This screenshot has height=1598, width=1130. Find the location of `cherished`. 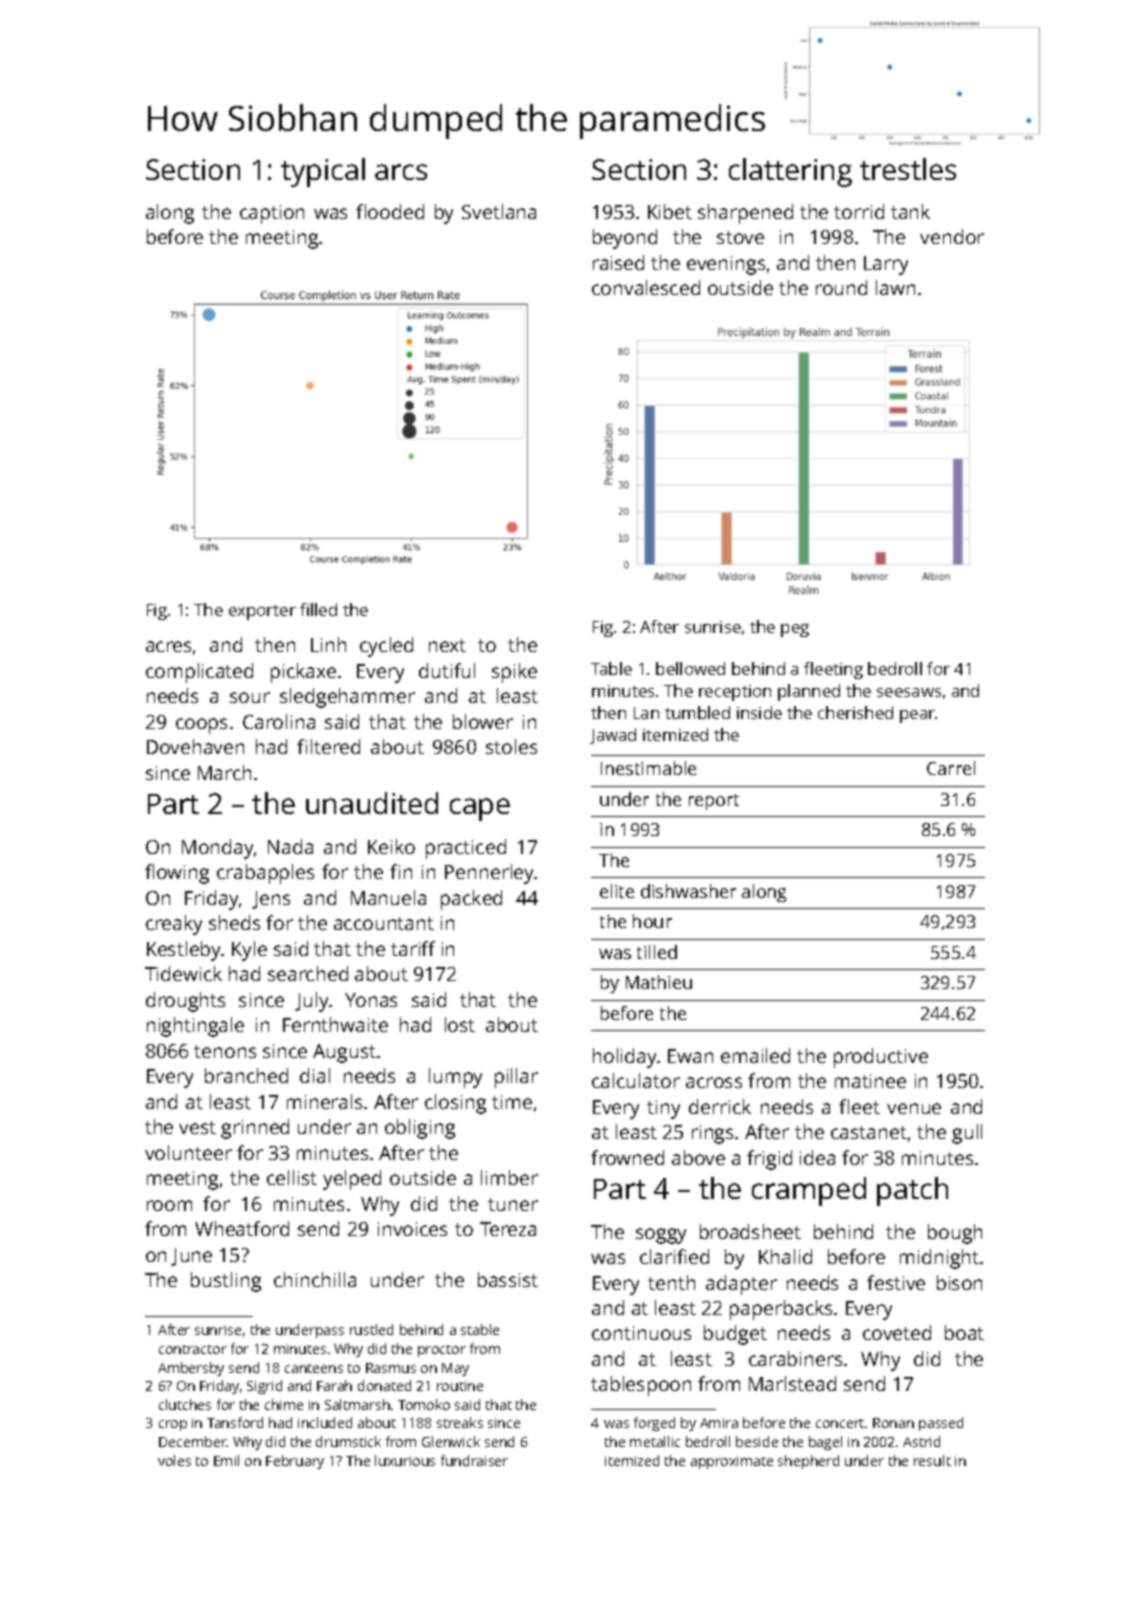

cherished is located at coordinates (855, 712).
